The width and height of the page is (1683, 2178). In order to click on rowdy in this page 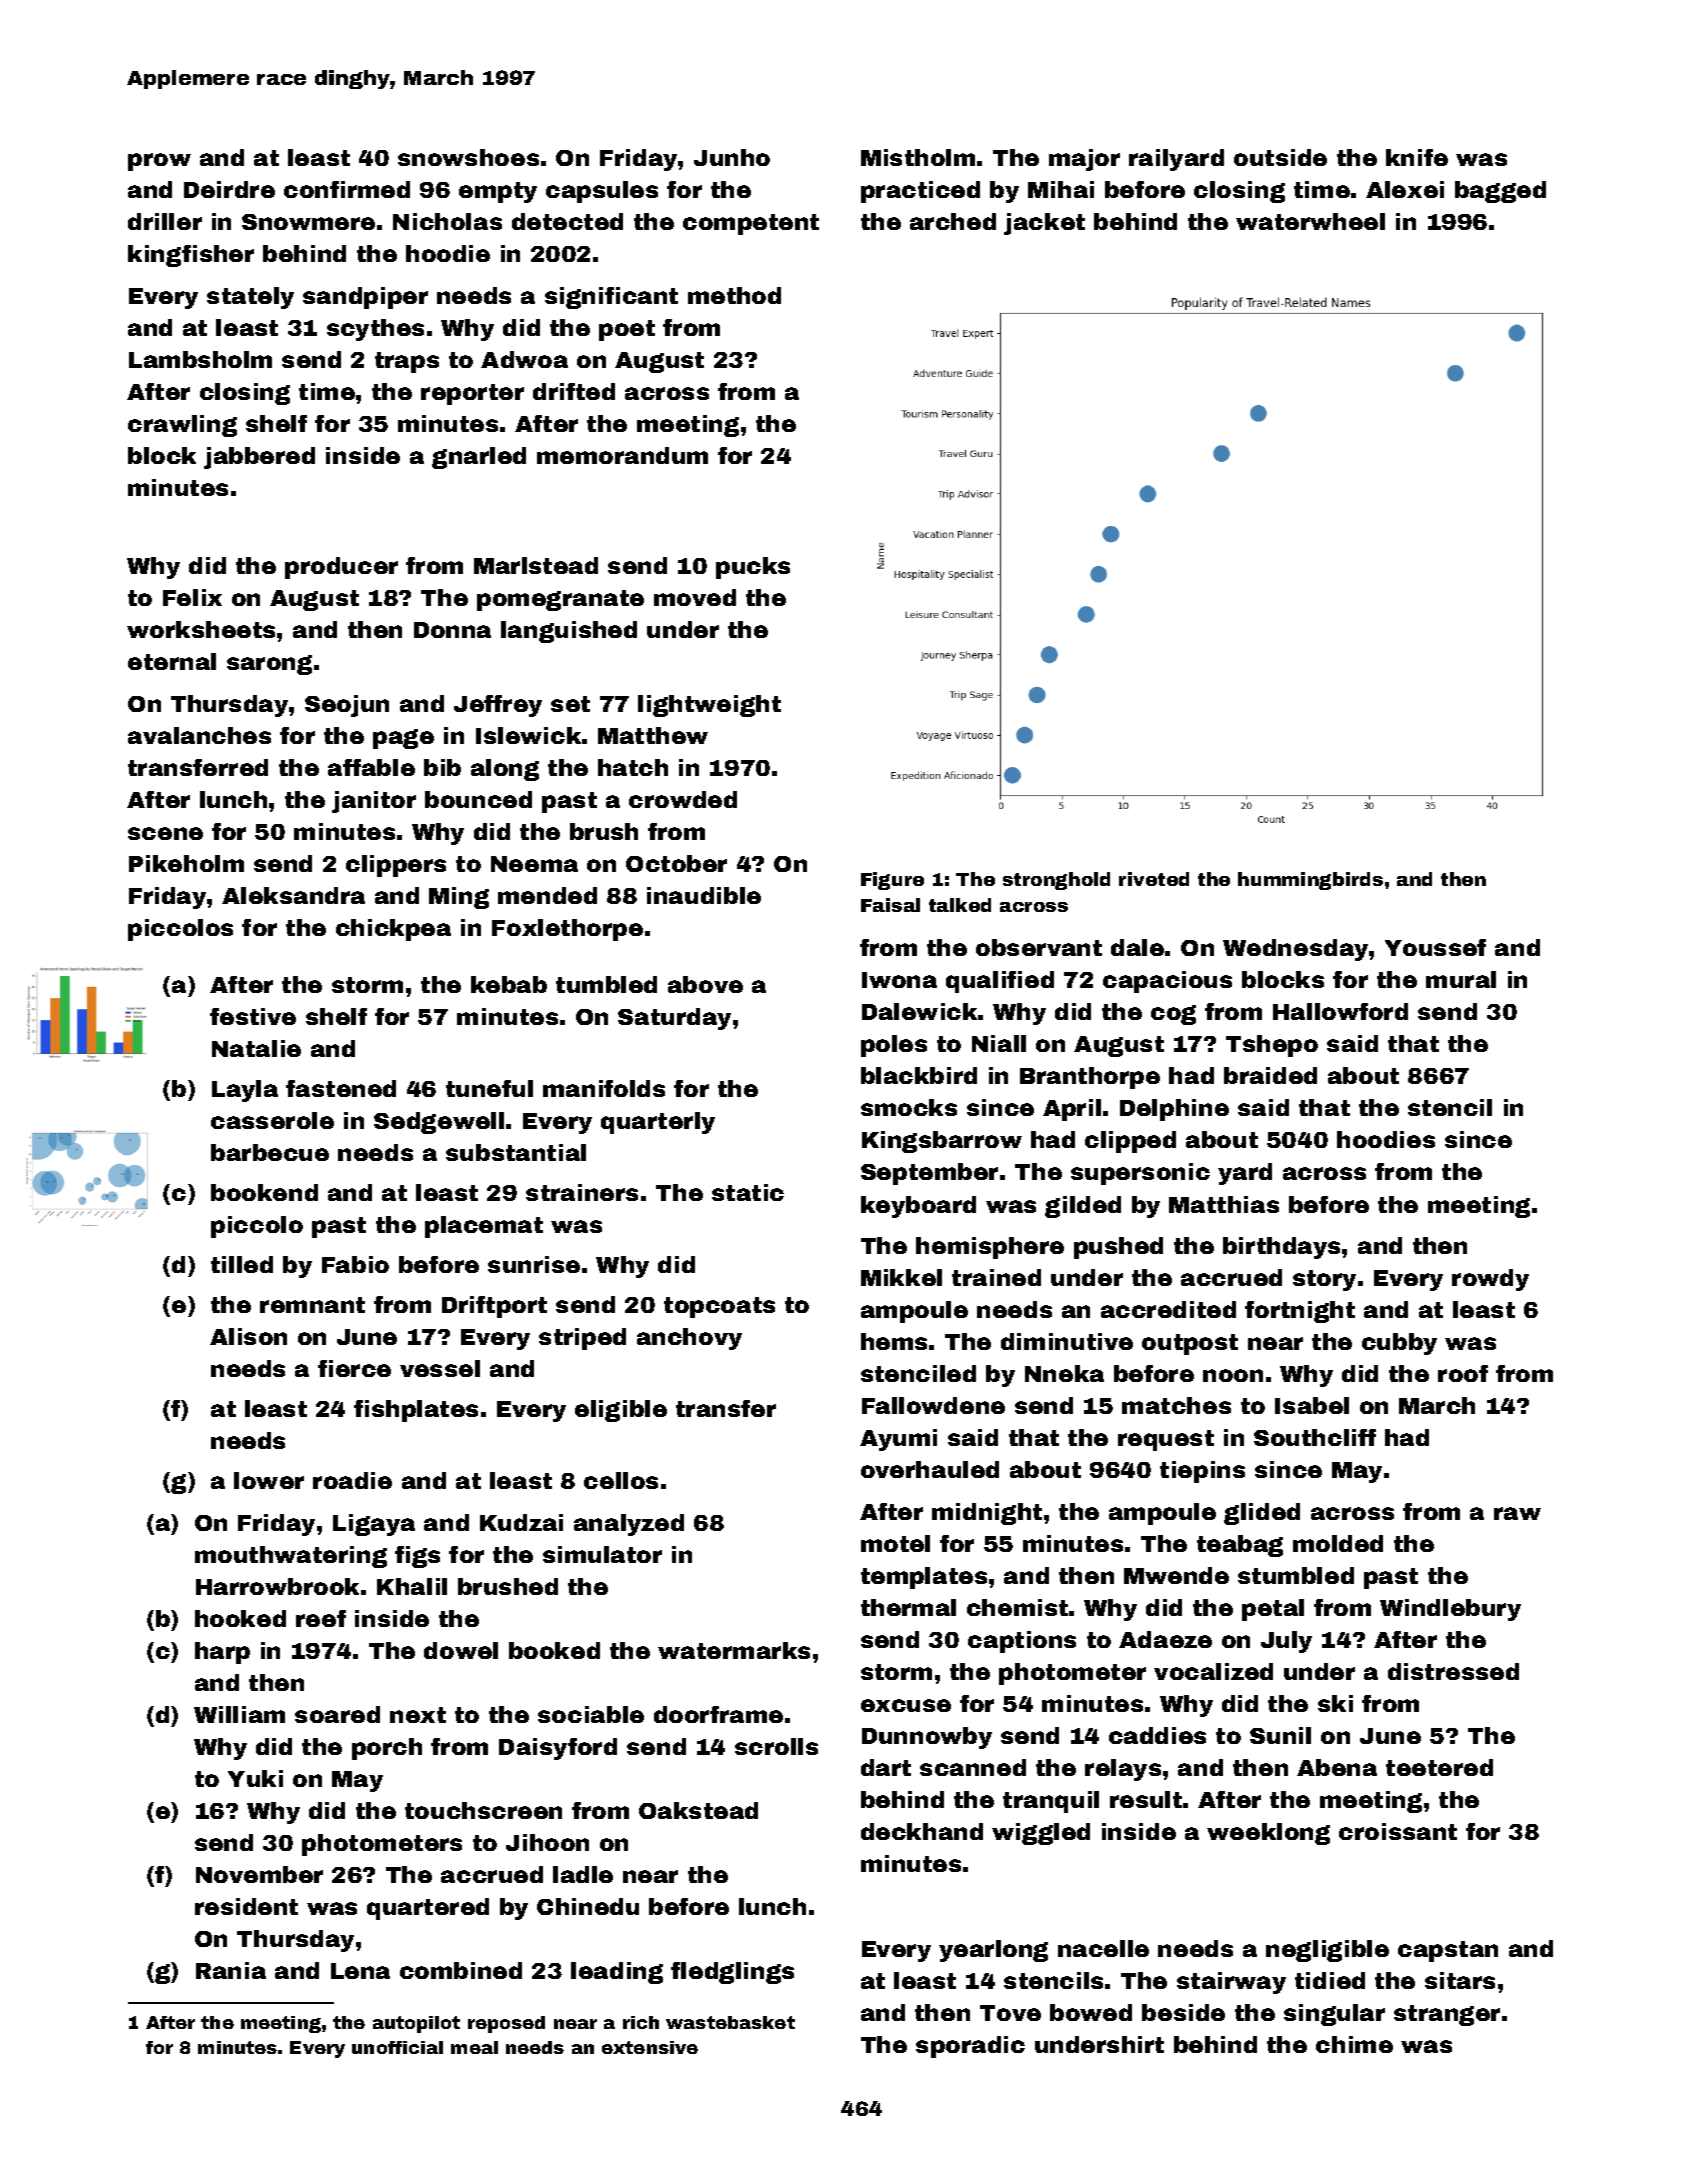, I will do `click(1490, 1280)`.
